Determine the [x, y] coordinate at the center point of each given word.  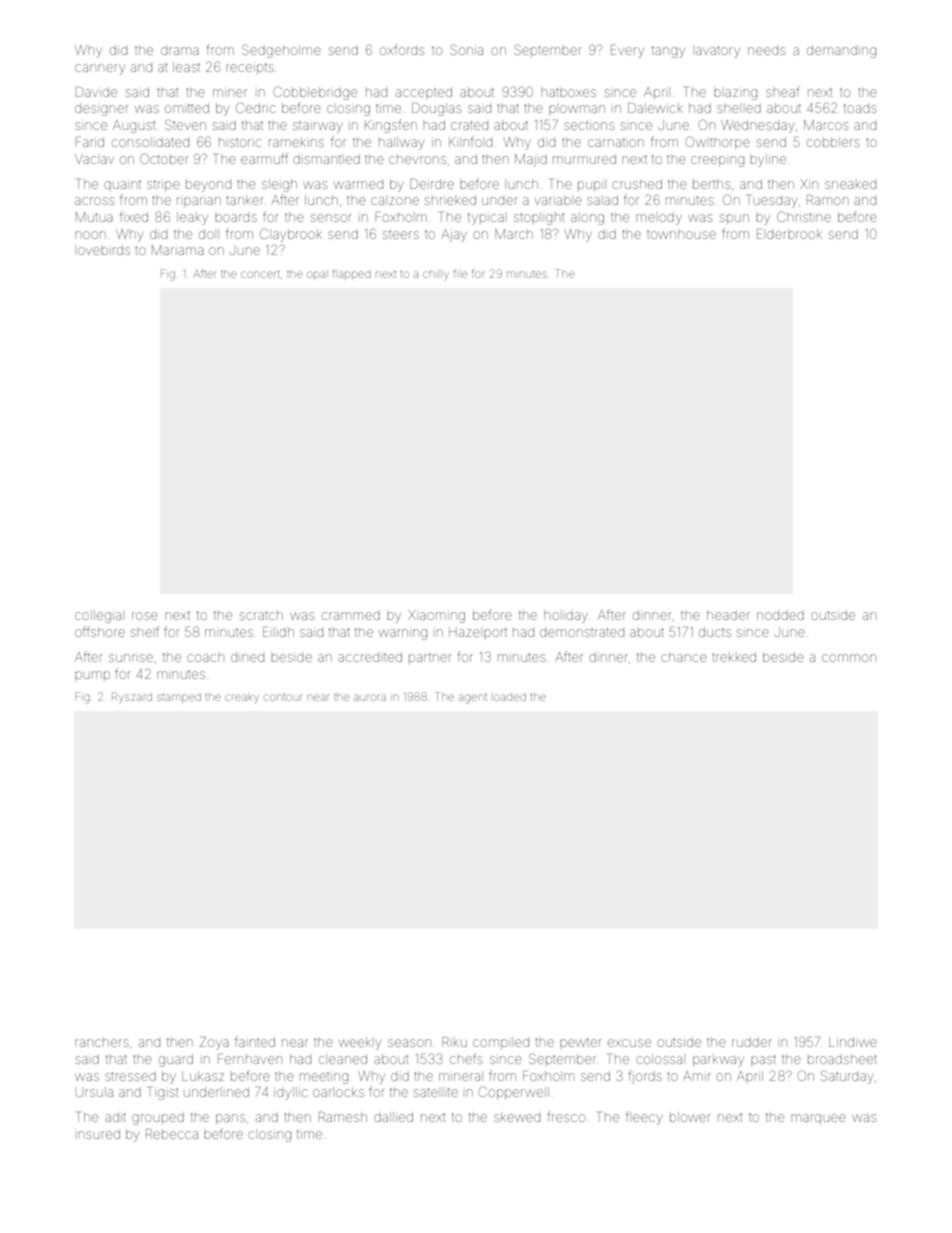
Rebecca [172, 1134]
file [460, 273]
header [728, 615]
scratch [261, 615]
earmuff [264, 158]
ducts [715, 632]
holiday [566, 616]
